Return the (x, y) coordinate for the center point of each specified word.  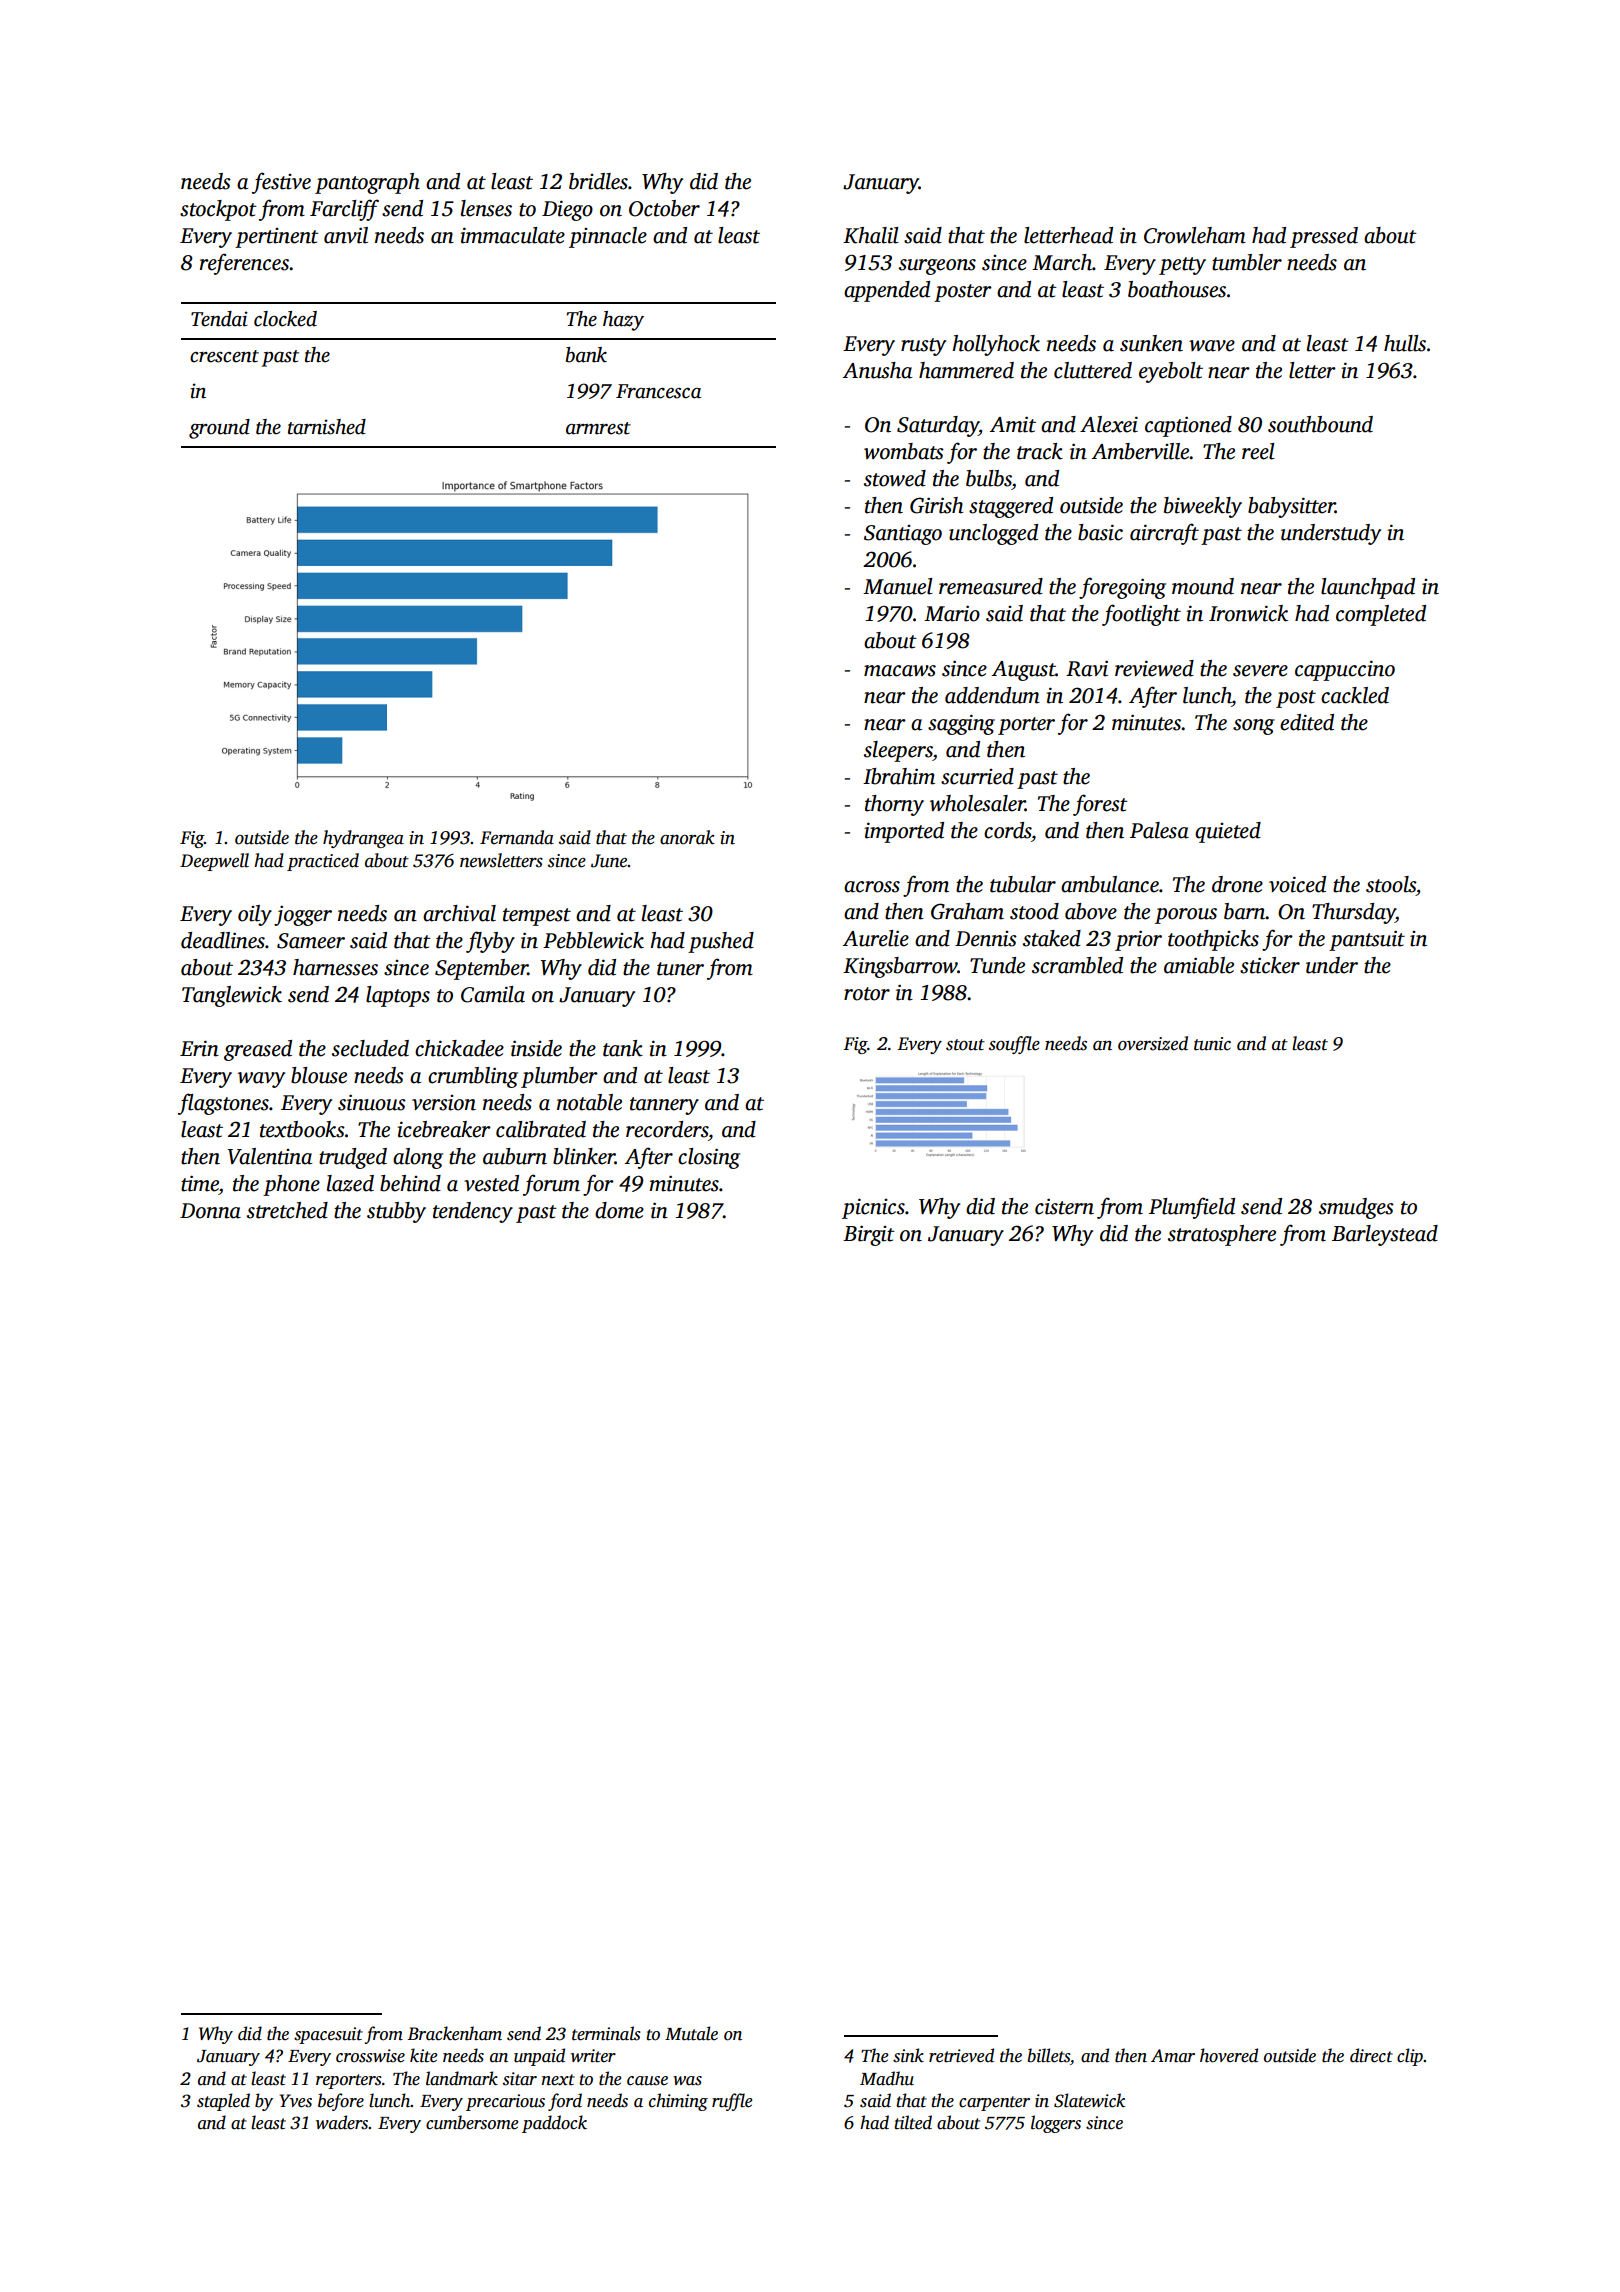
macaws (900, 671)
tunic (1212, 1044)
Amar (1173, 2056)
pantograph (367, 183)
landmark (462, 2078)
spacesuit (328, 2035)
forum (551, 1185)
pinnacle (608, 237)
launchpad (1368, 588)
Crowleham (1195, 235)
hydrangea (363, 839)
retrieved (961, 2055)
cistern (1064, 1206)
